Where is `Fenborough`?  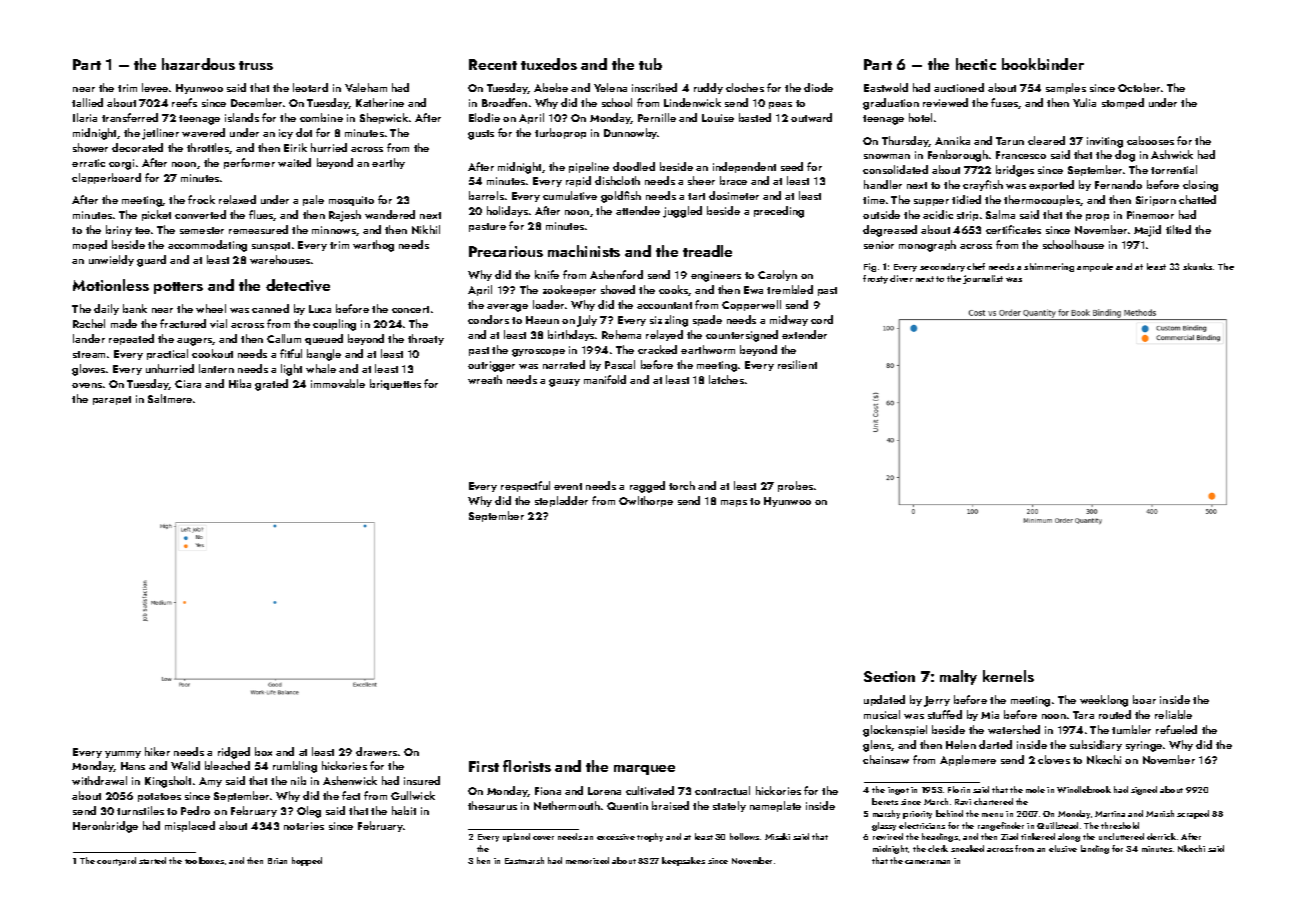 Fenborough is located at coordinates (958, 156).
